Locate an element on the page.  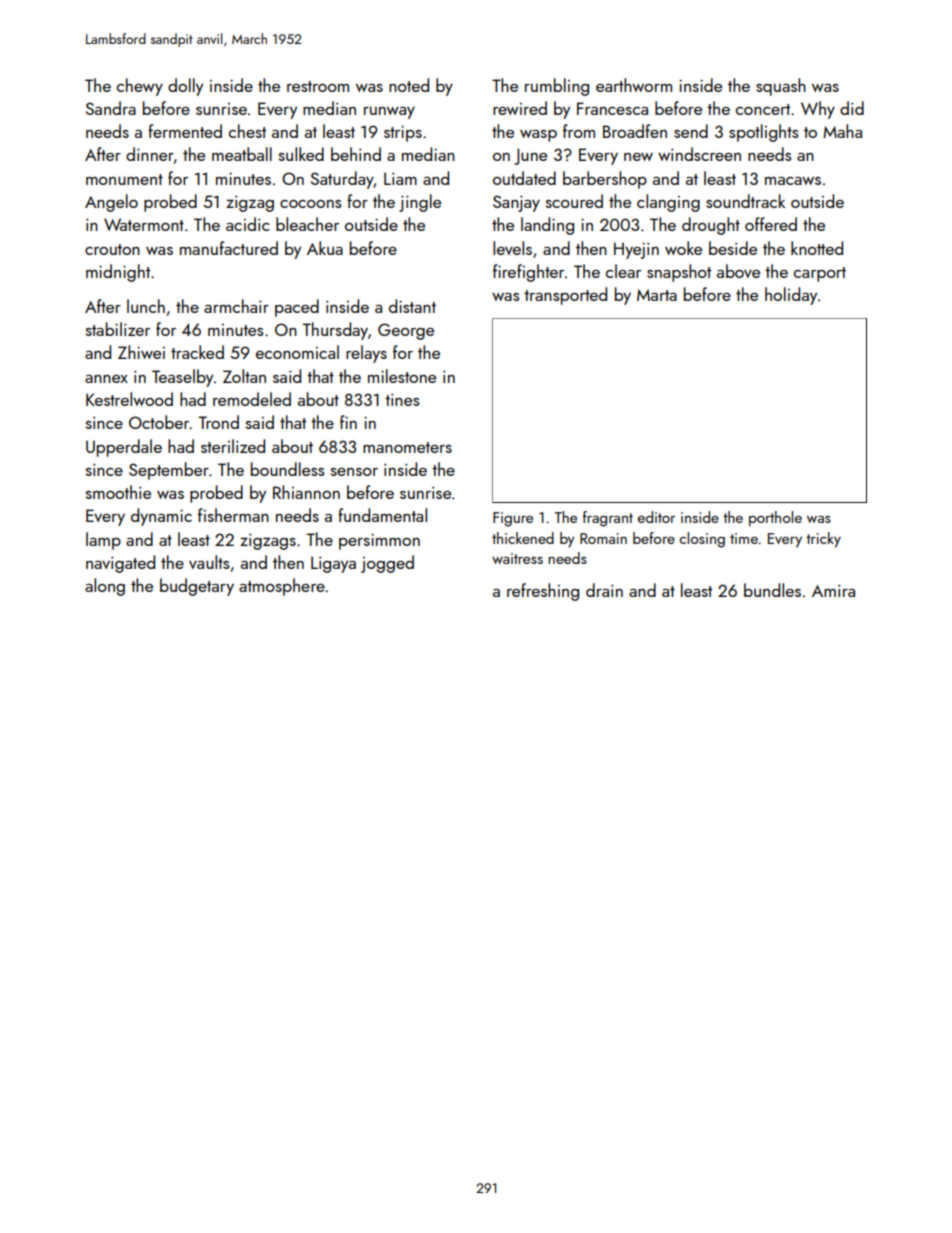
dolly is located at coordinates (185, 87).
